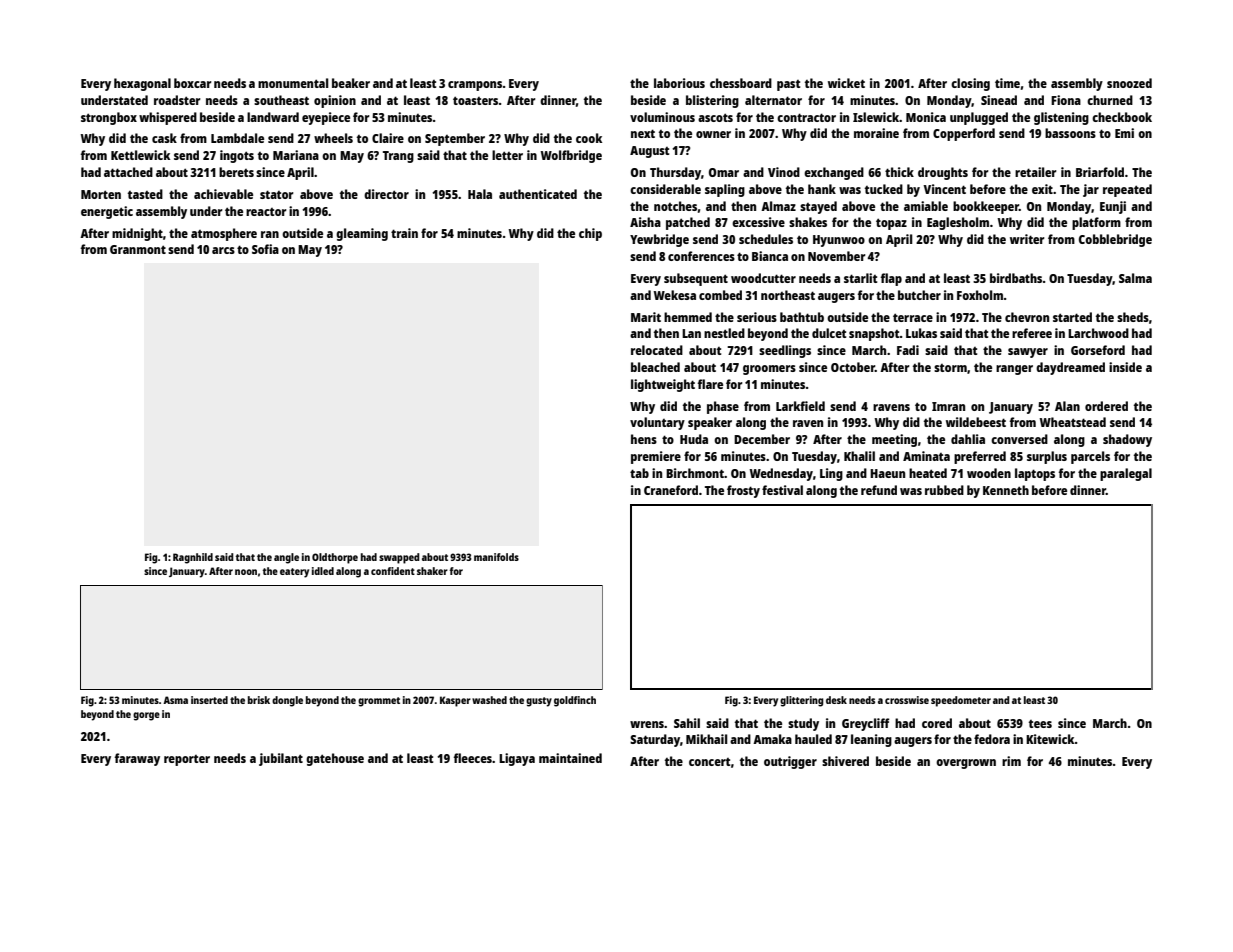 This page has height=952, width=1233. What do you see at coordinates (175, 700) in the page?
I see `Asma` at bounding box center [175, 700].
